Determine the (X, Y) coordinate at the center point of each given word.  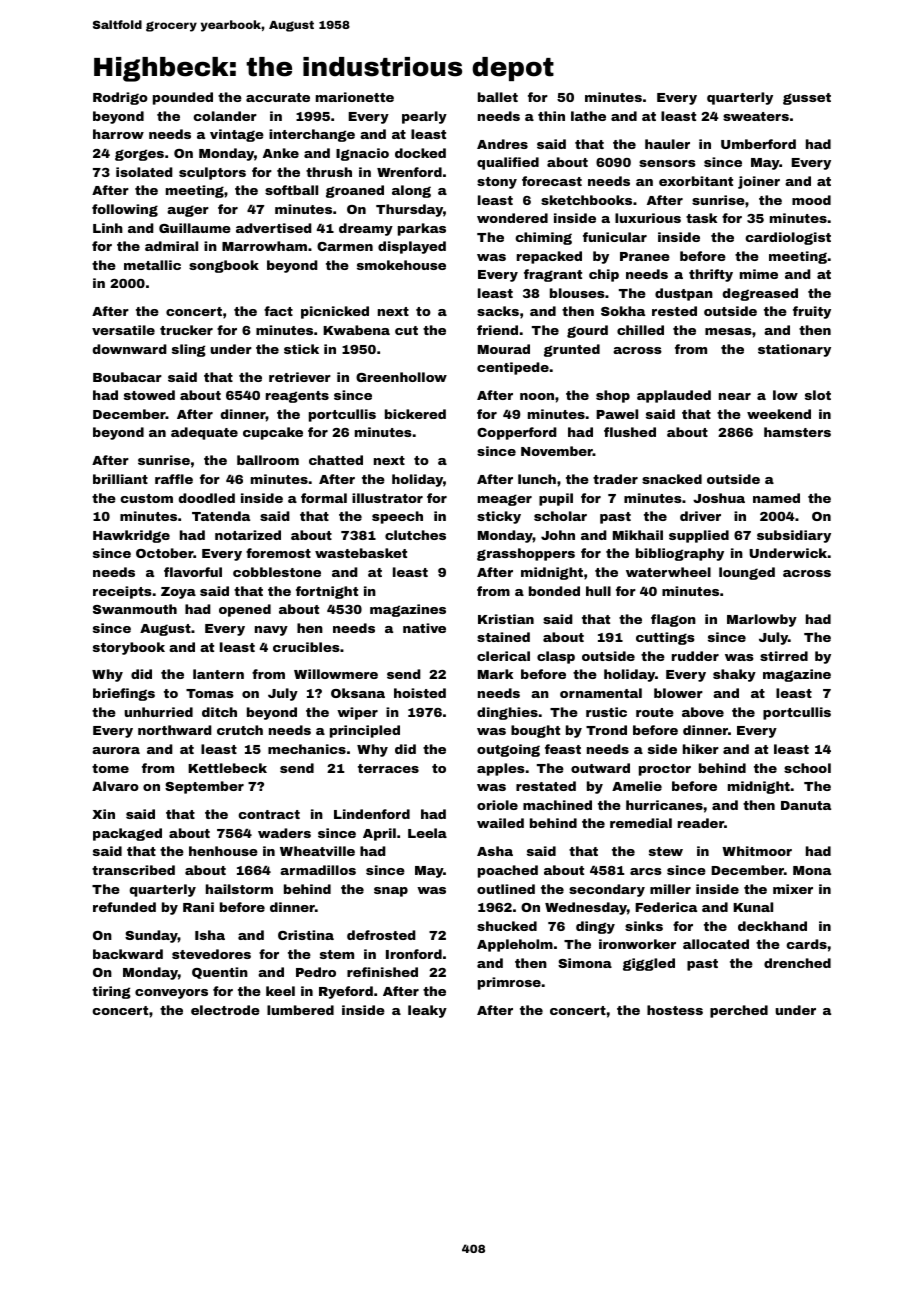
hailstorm (239, 889)
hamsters (797, 432)
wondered (512, 218)
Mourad (504, 349)
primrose (509, 983)
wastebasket (361, 553)
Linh (108, 228)
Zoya (178, 593)
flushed (630, 432)
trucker (186, 330)
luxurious (648, 218)
